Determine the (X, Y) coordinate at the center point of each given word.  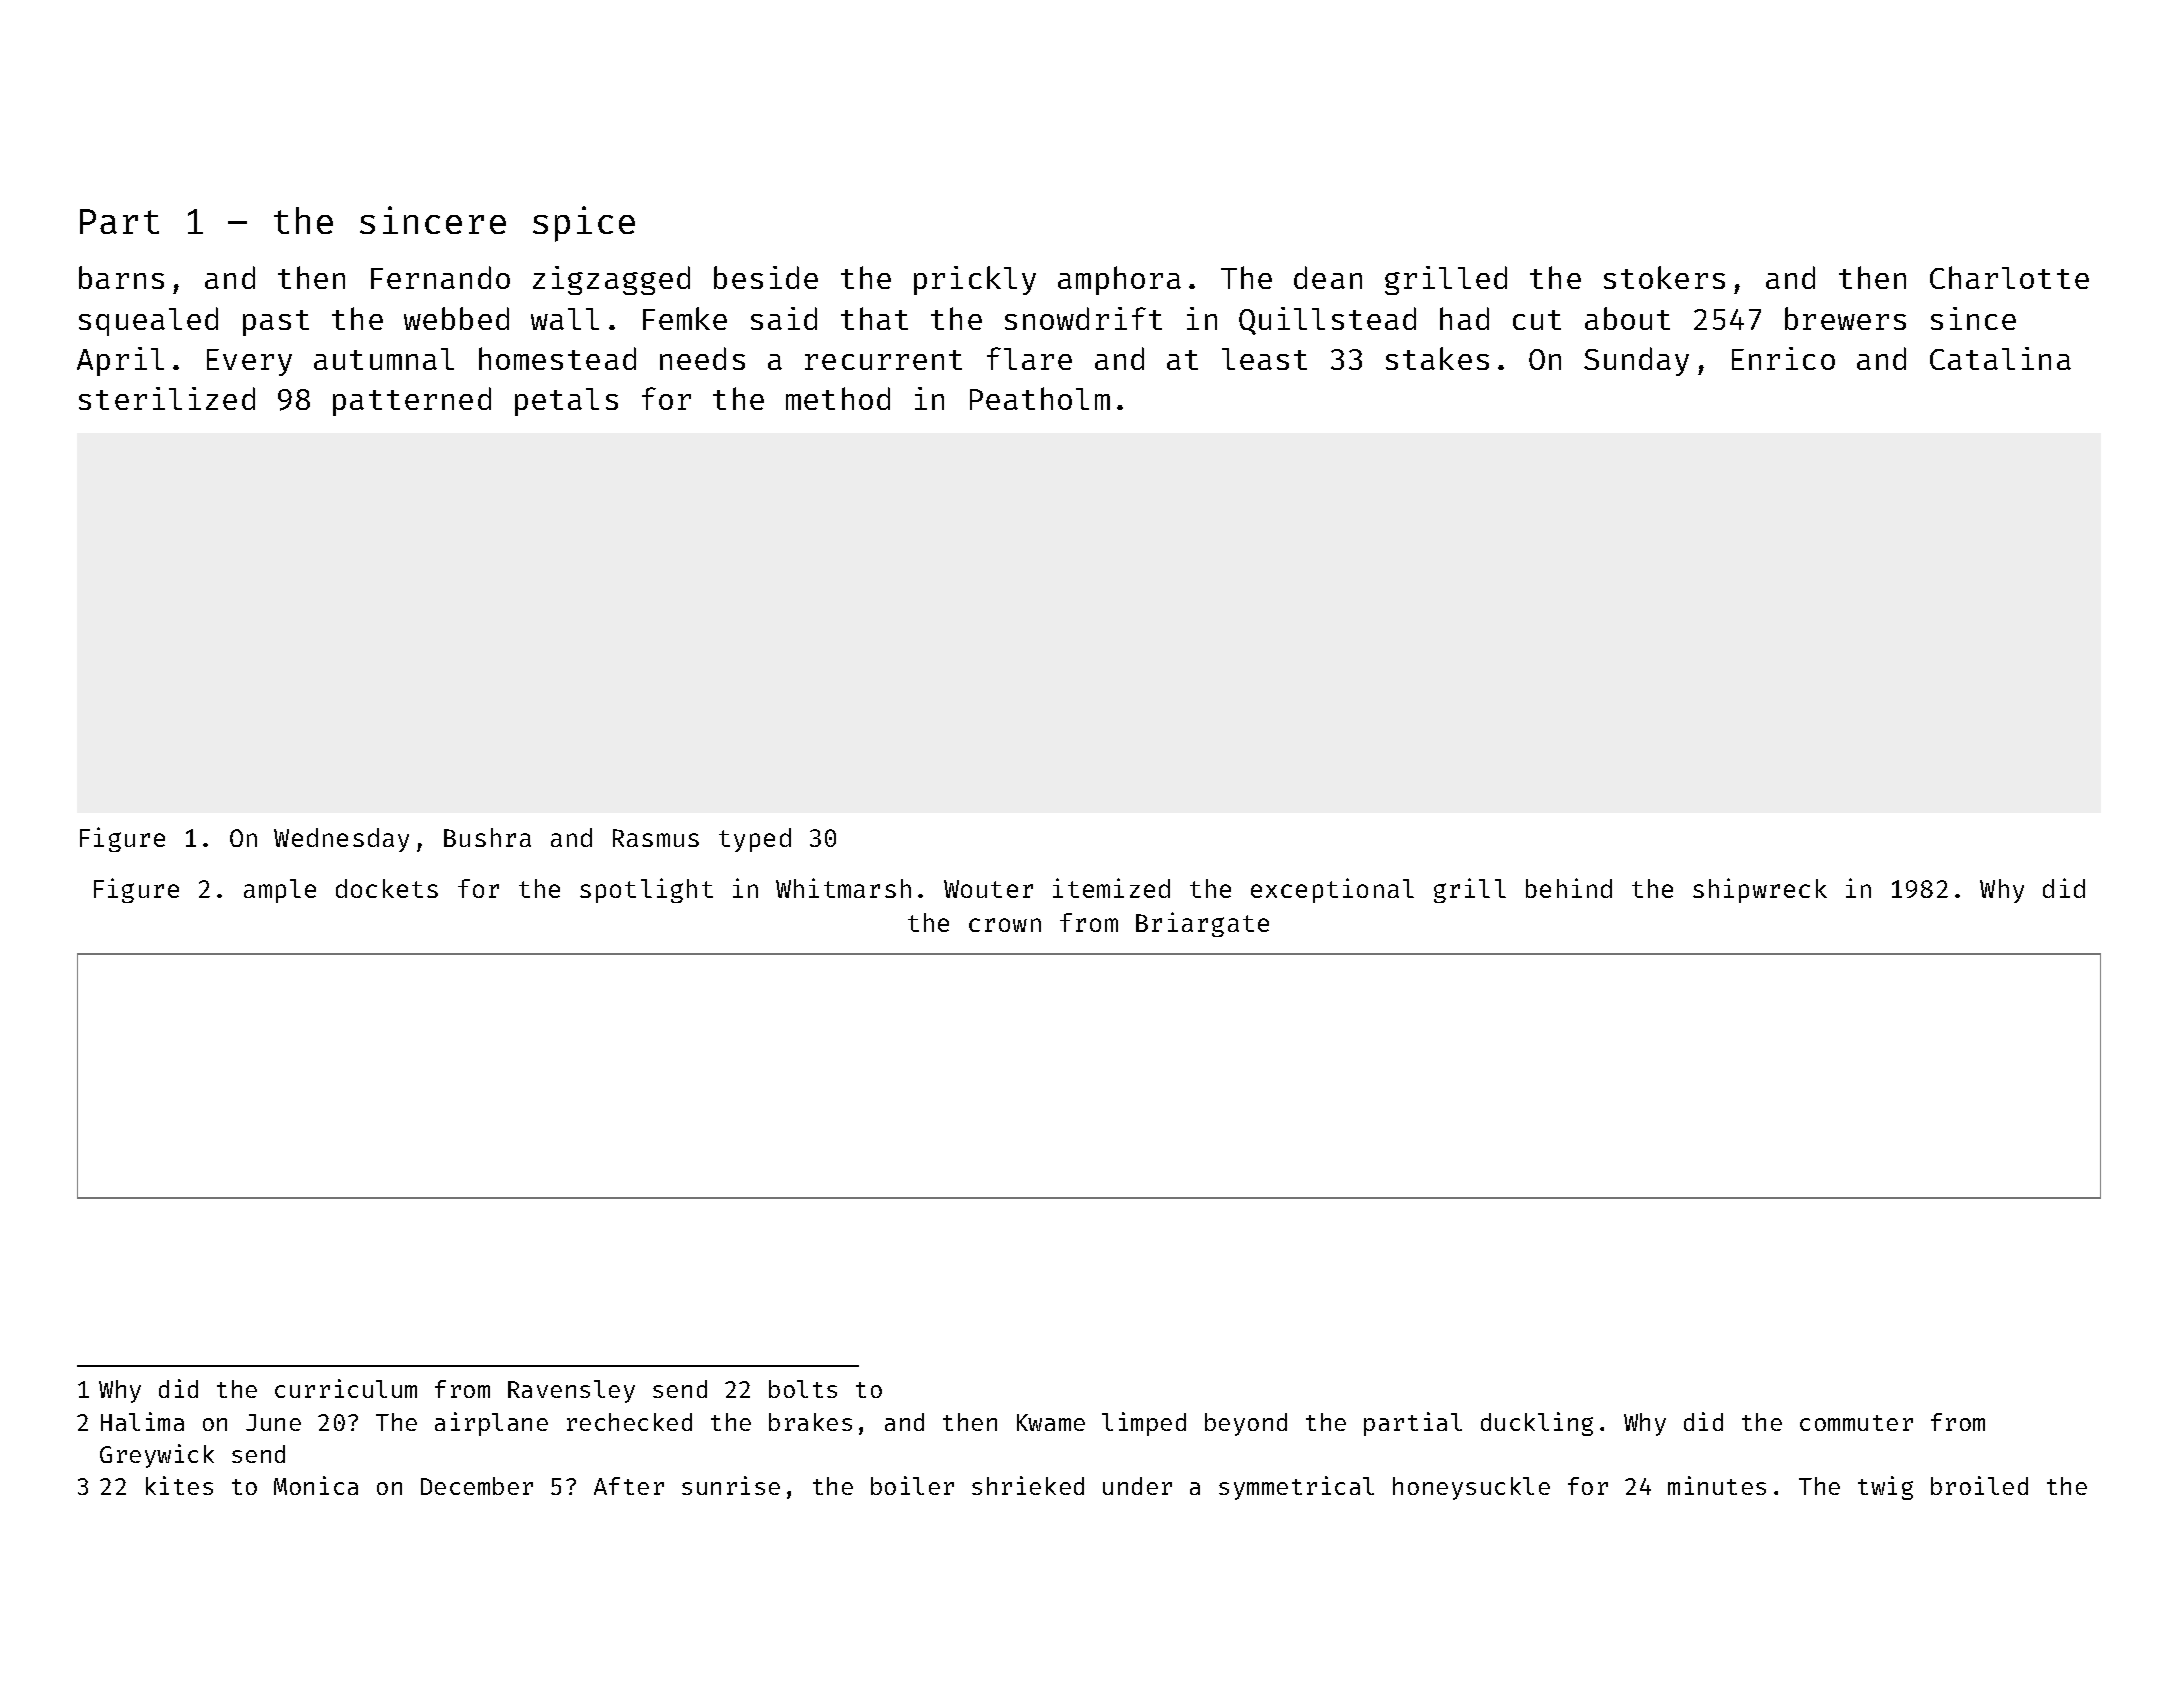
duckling (1537, 1424)
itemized (1111, 888)
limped (1144, 1424)
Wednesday (341, 840)
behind (1569, 888)
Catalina (2000, 358)
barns (121, 277)
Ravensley (571, 1391)
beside (766, 277)
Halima (142, 1421)
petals (566, 402)
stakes (1437, 358)
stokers (1664, 277)
